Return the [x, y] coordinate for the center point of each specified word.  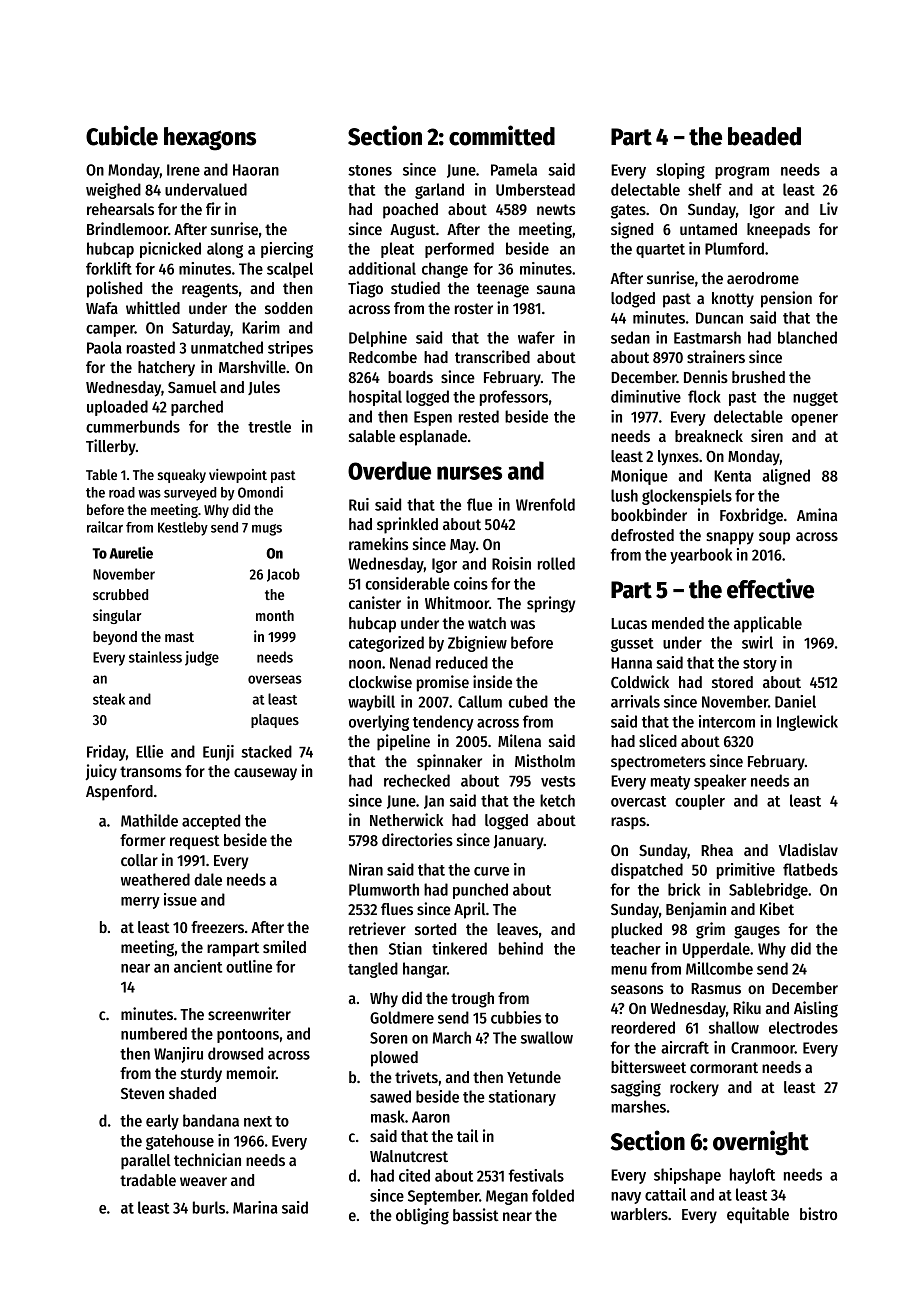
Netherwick [406, 819]
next [258, 1121]
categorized [386, 644]
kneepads [778, 231]
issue [180, 899]
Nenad [410, 662]
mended [678, 623]
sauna [556, 289]
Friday [106, 753]
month [275, 615]
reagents [210, 290]
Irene [183, 170]
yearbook [701, 556]
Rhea [717, 850]
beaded [764, 136]
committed [502, 135]
